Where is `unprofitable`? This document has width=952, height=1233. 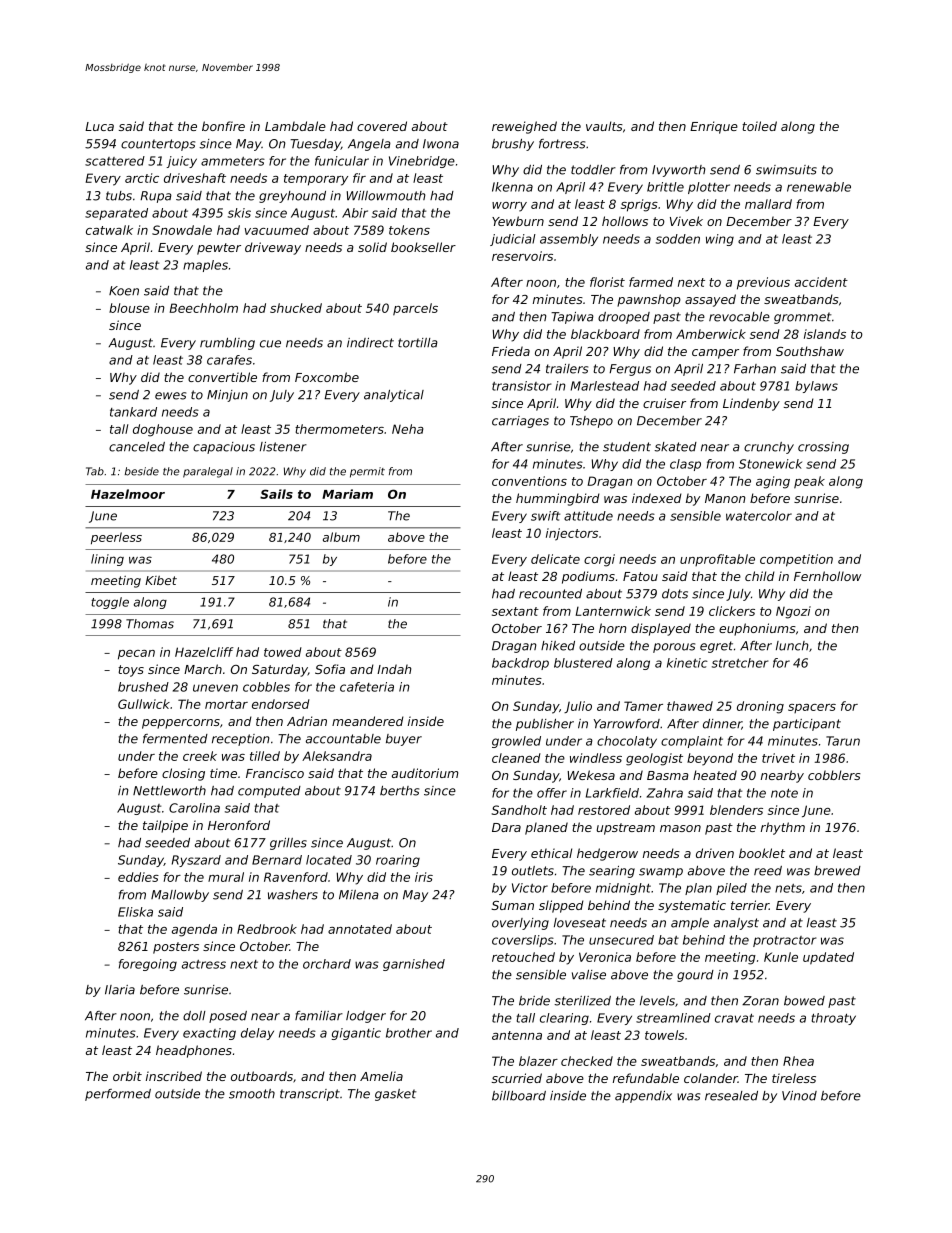
unprofitable is located at coordinates (717, 560).
